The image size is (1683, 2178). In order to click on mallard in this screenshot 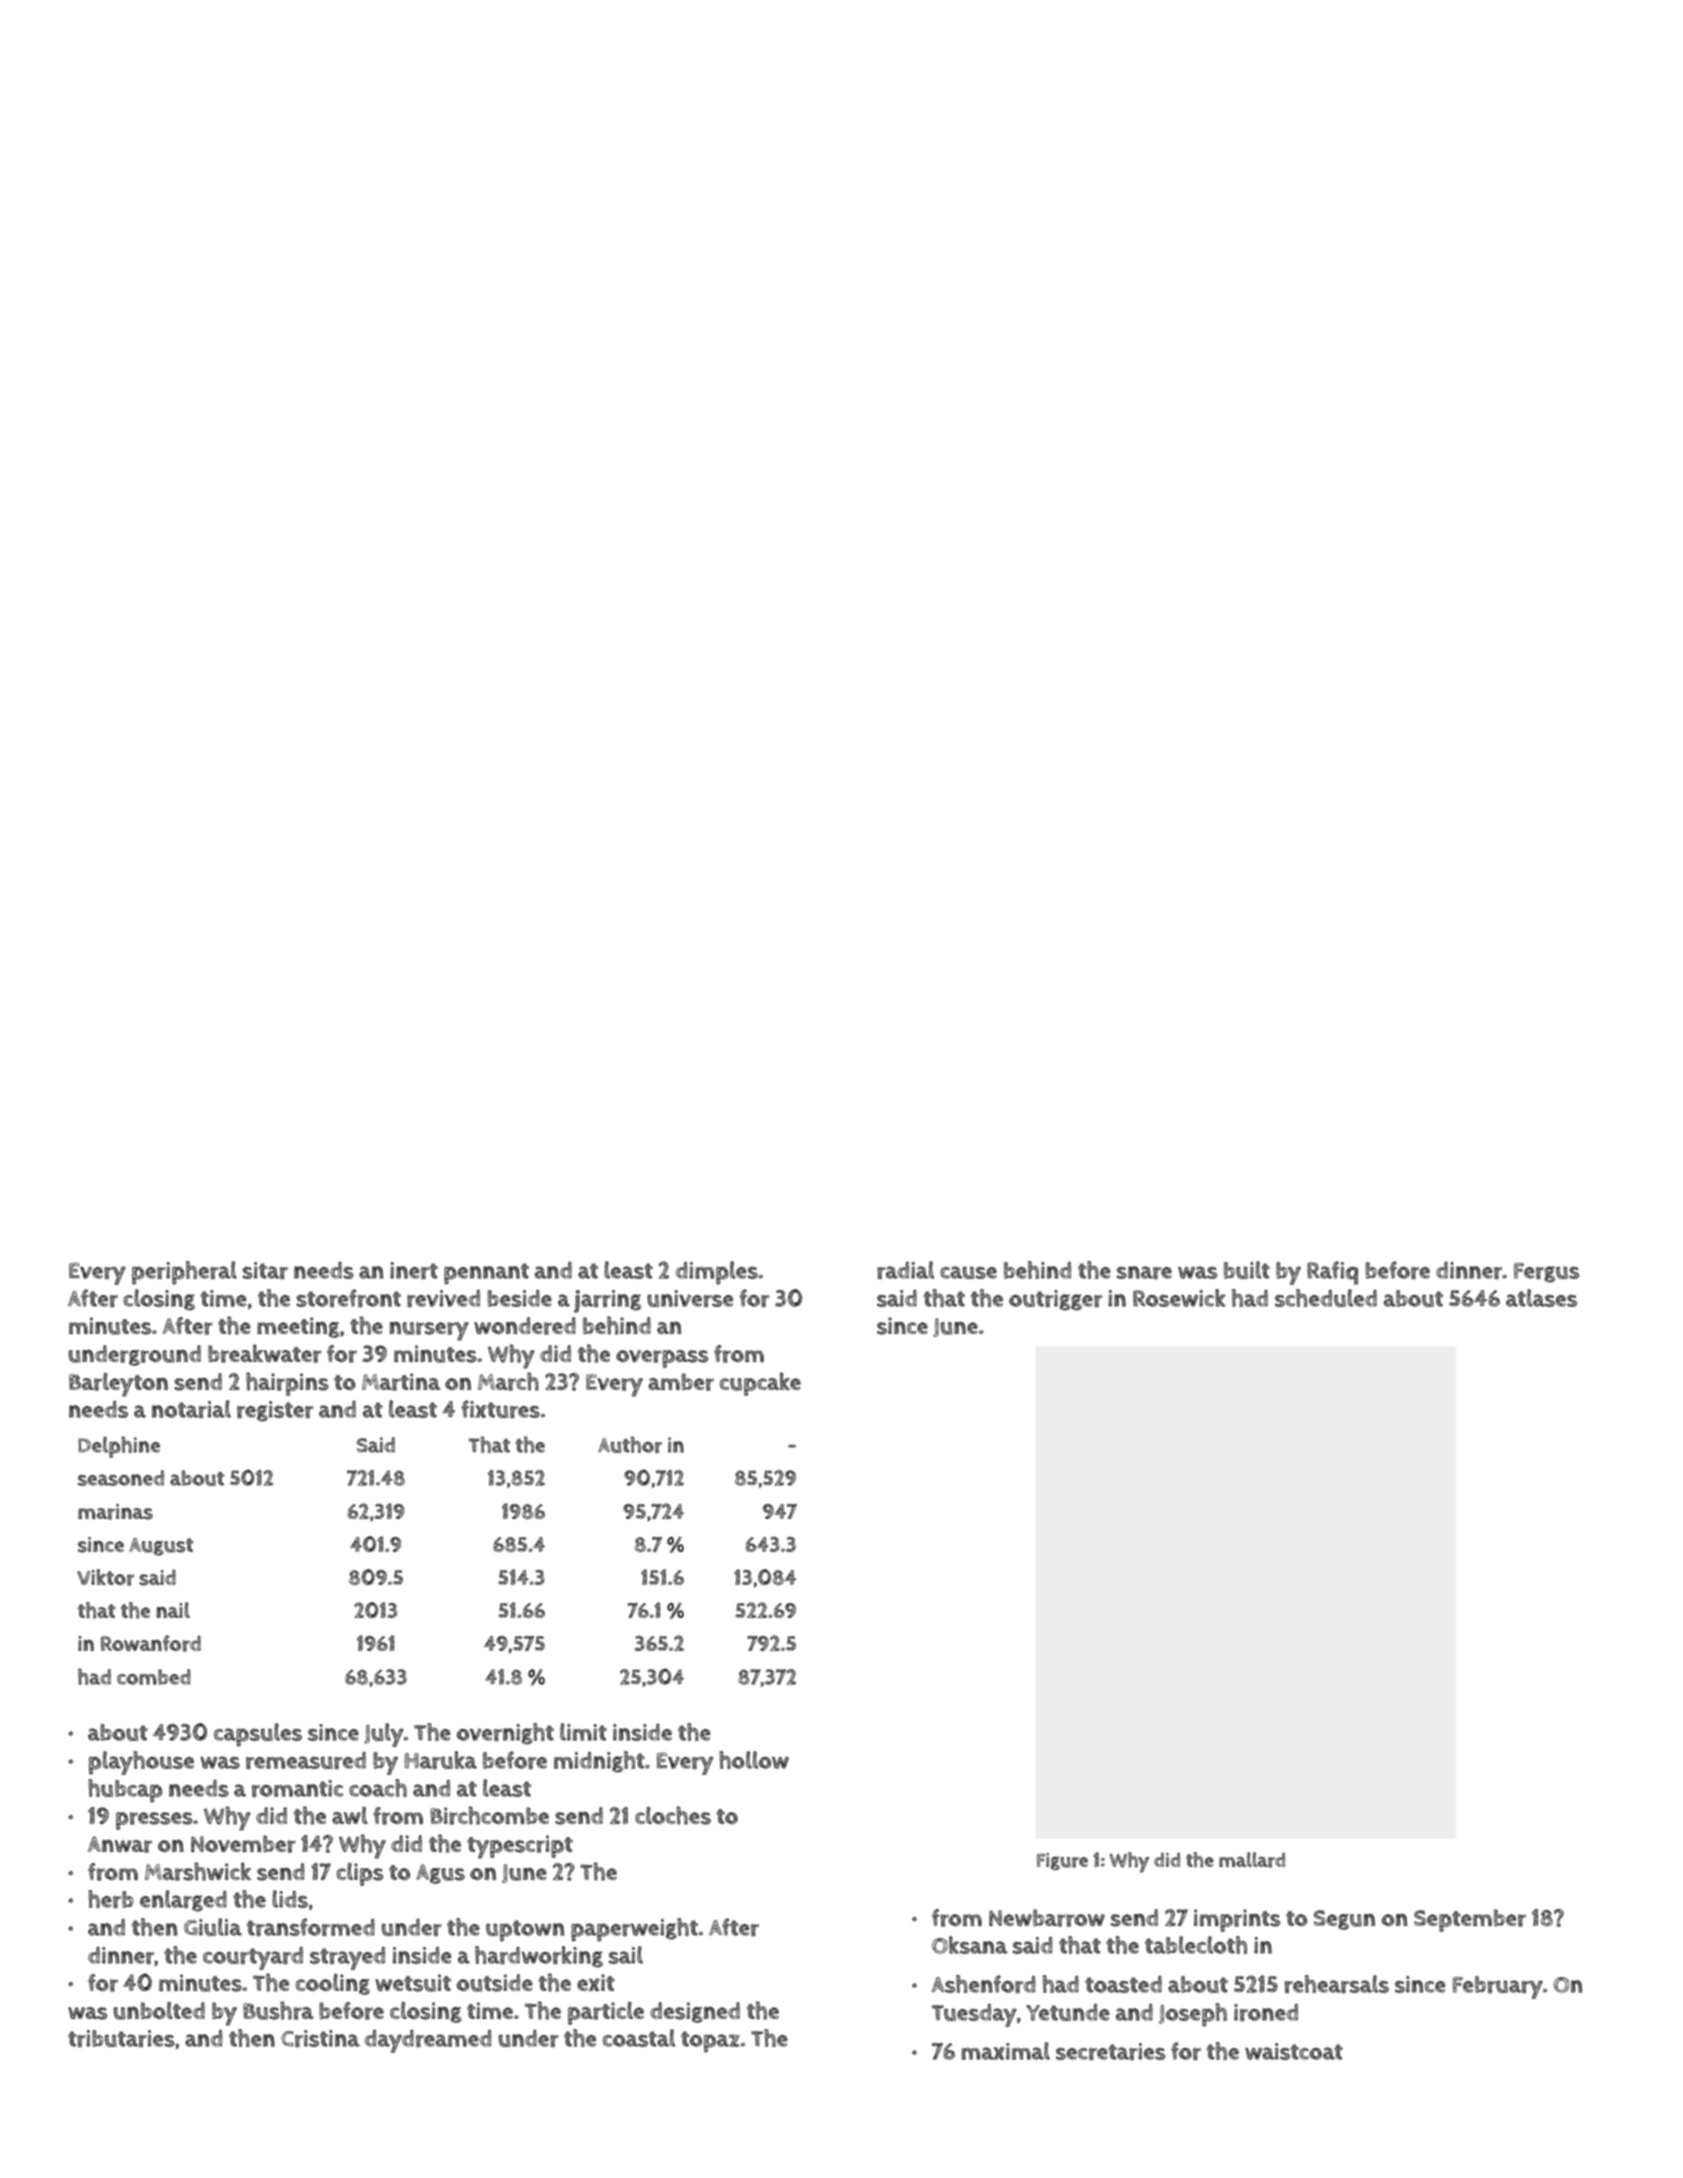, I will do `click(1252, 1860)`.
